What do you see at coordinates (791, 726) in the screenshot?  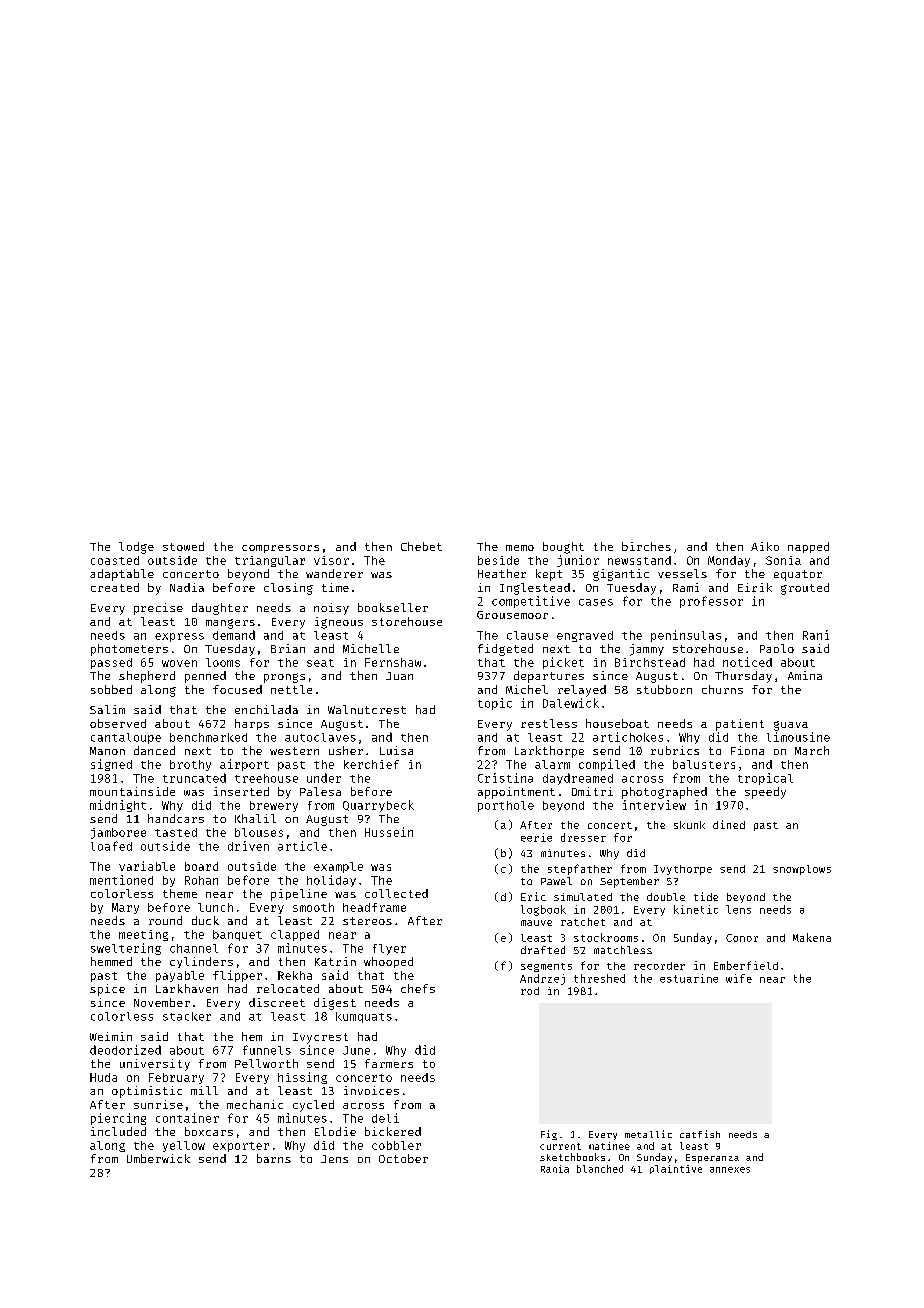 I see `guava` at bounding box center [791, 726].
